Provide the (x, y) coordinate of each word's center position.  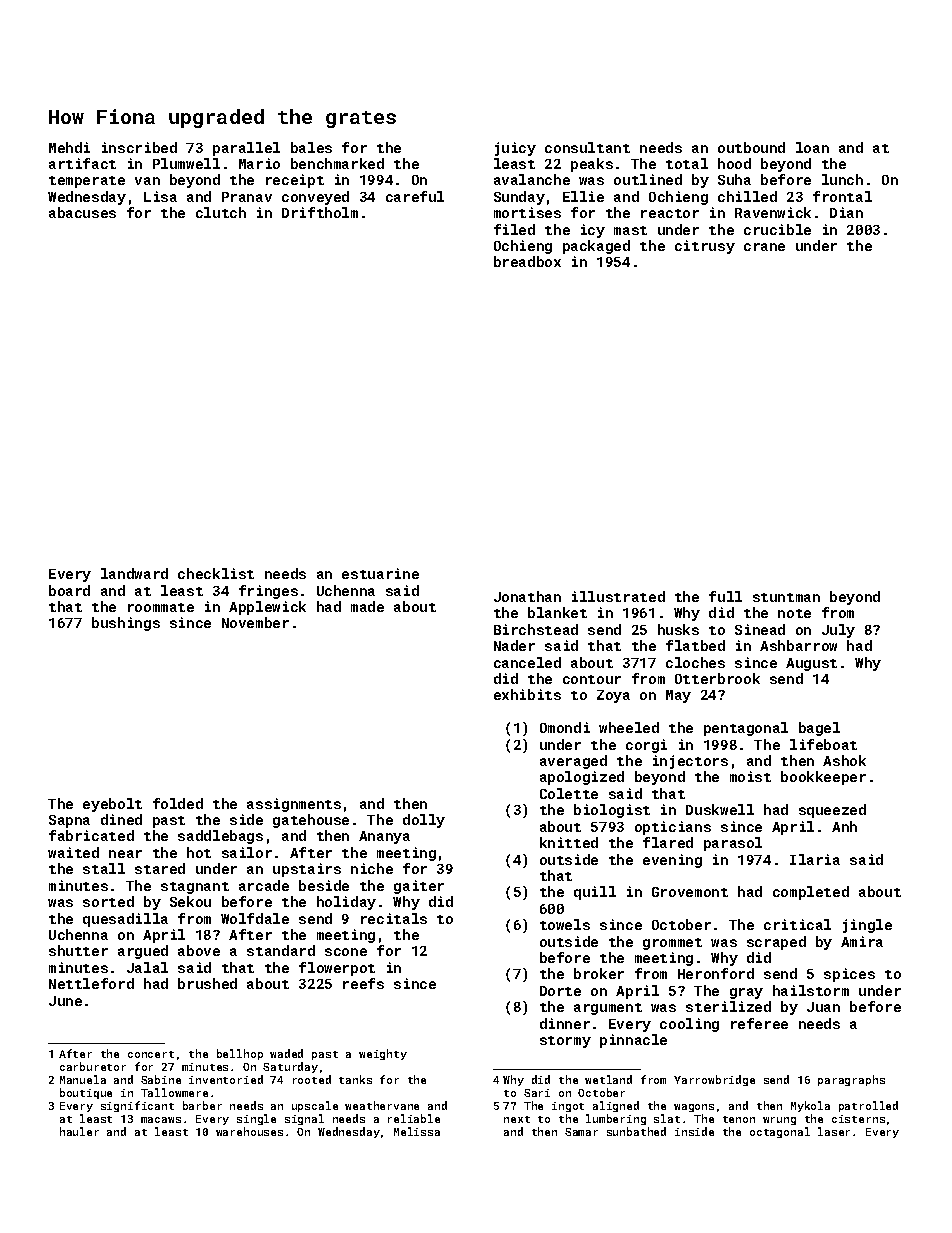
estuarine (380, 573)
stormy (565, 1042)
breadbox (527, 261)
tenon (739, 1119)
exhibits (527, 694)
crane (764, 247)
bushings (126, 624)
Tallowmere (174, 1092)
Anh (844, 826)
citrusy (705, 247)
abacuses (82, 212)
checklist (216, 573)
